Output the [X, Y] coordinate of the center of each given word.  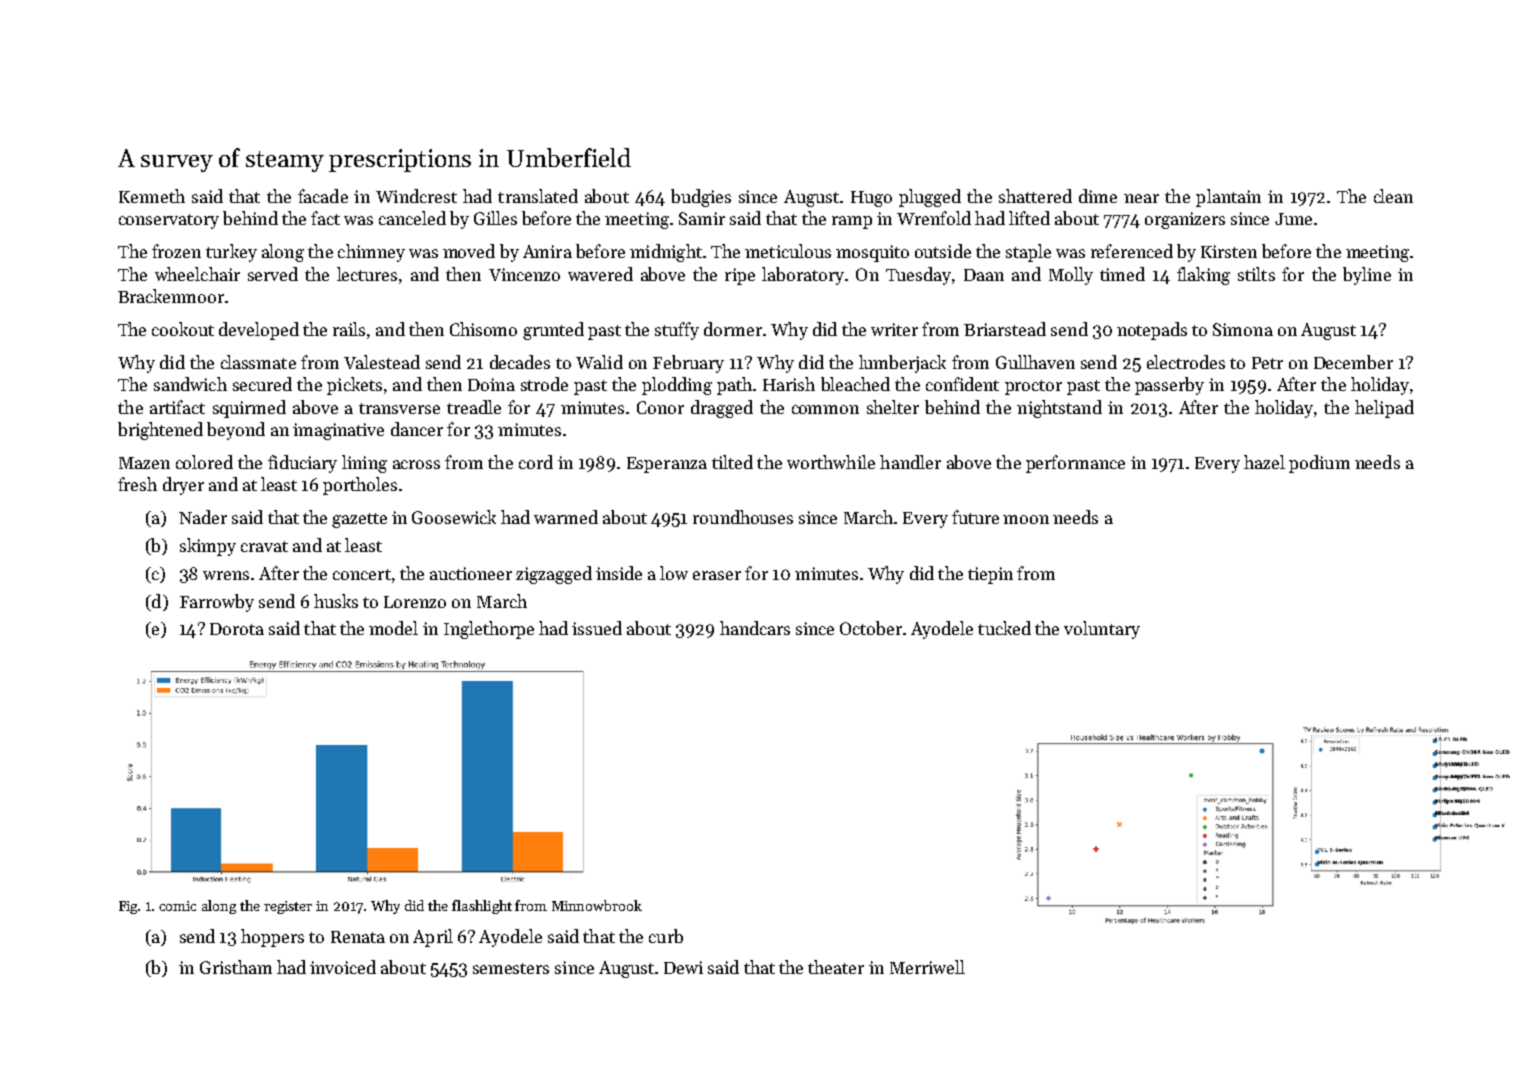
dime [1098, 196]
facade [323, 196]
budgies [701, 198]
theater [836, 967]
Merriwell [927, 967]
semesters [511, 968]
